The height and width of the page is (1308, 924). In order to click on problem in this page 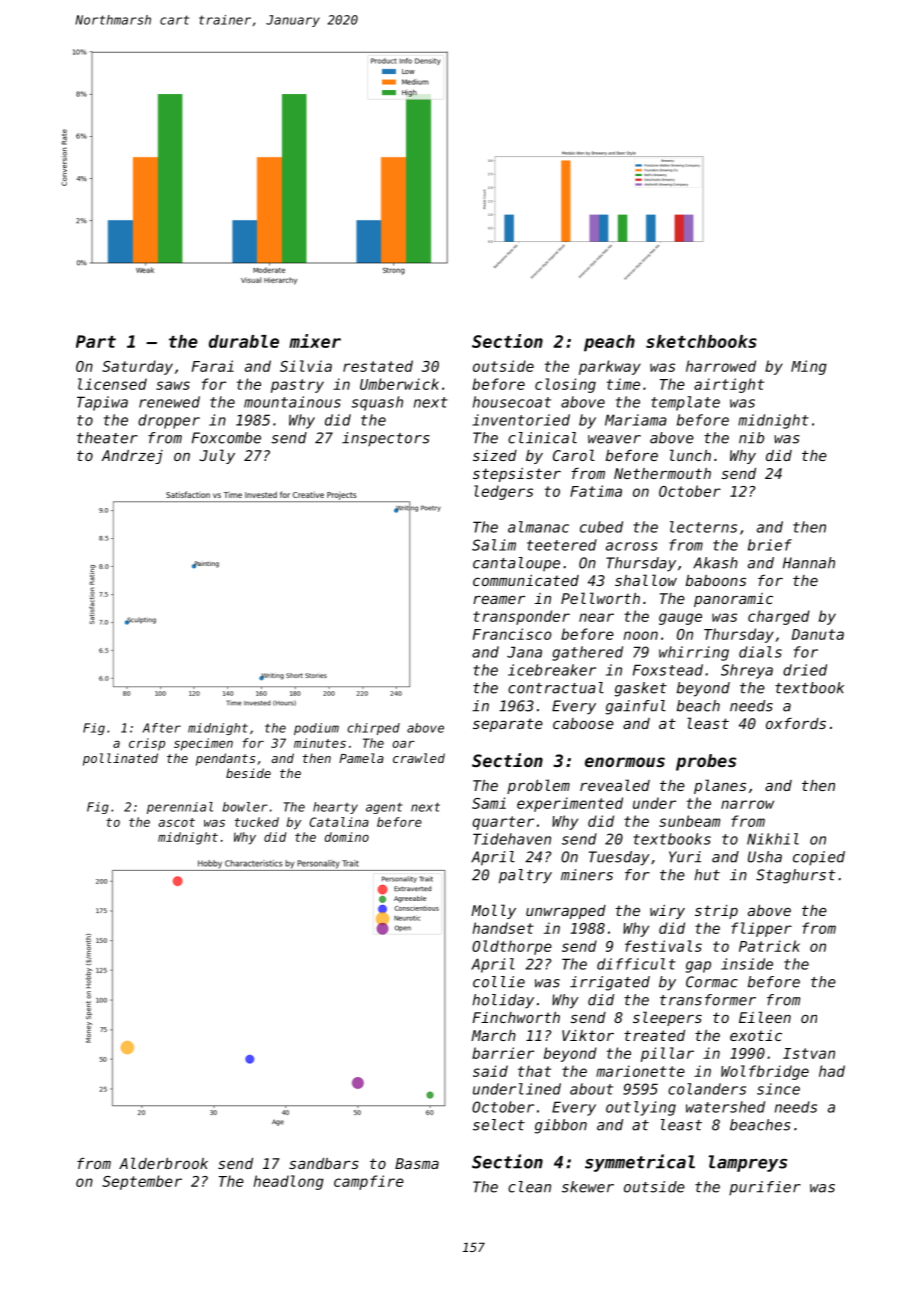, I will do `click(538, 786)`.
